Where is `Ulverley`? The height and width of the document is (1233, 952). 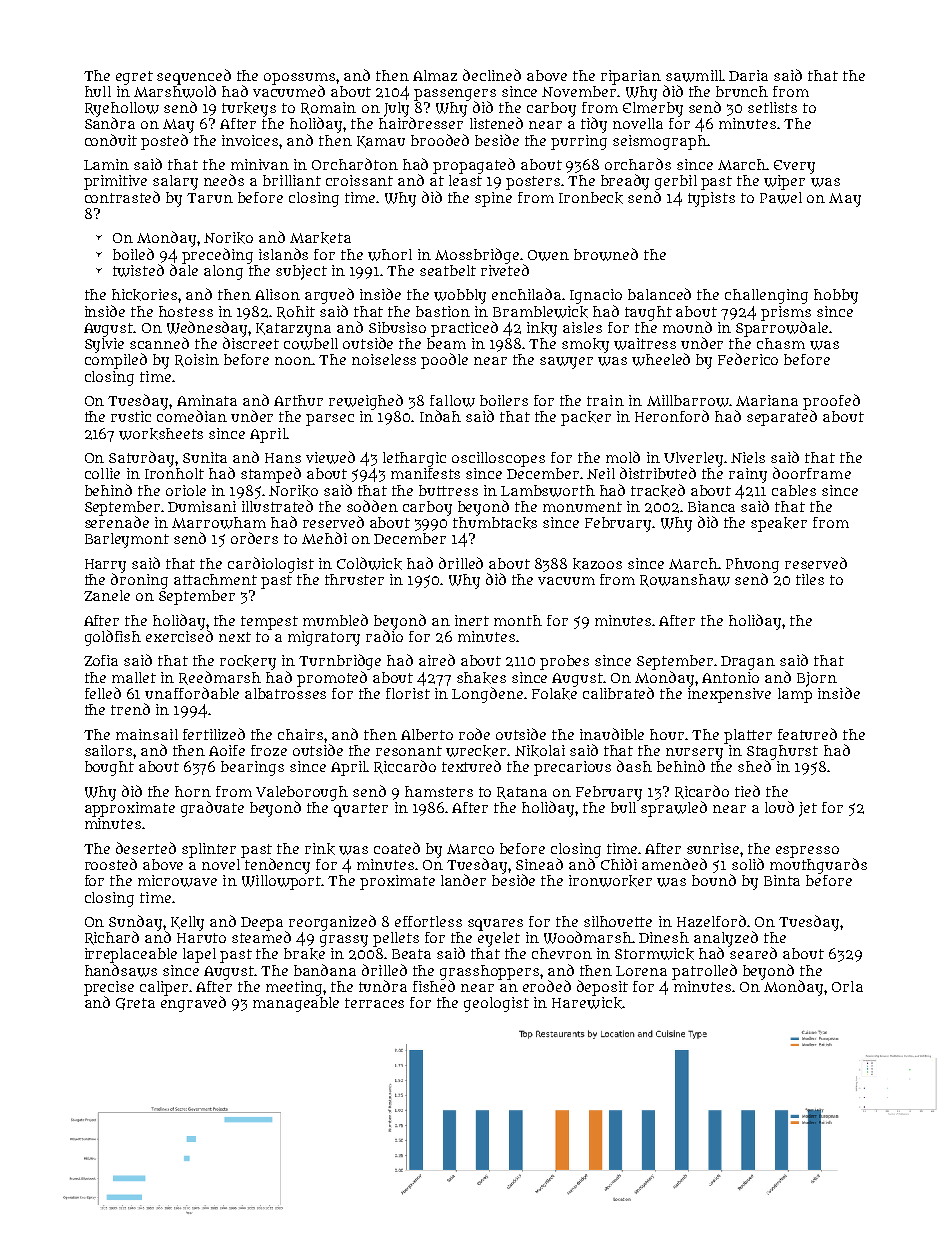
Ulverley is located at coordinates (693, 459).
